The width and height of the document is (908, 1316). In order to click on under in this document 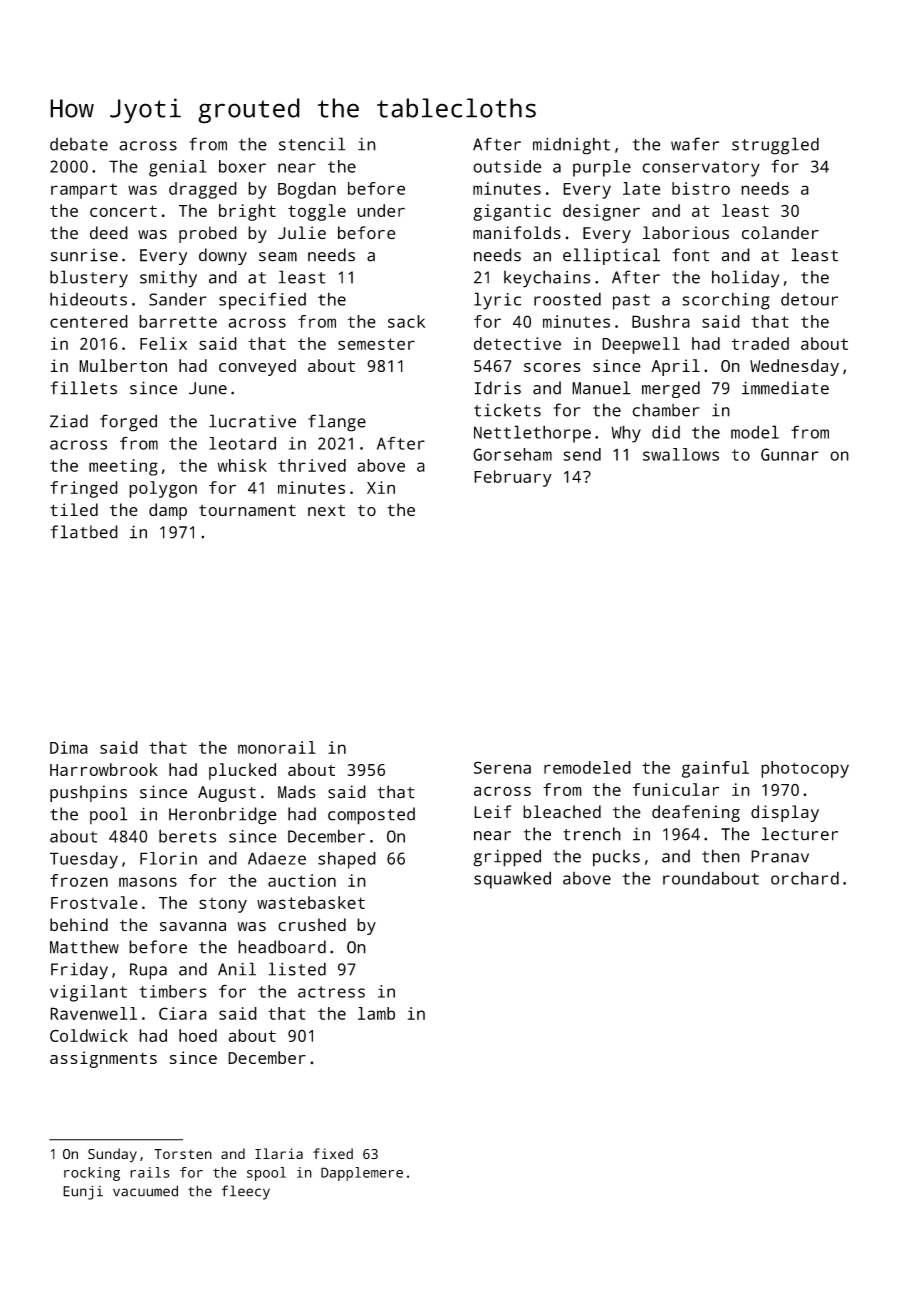, I will do `click(381, 210)`.
